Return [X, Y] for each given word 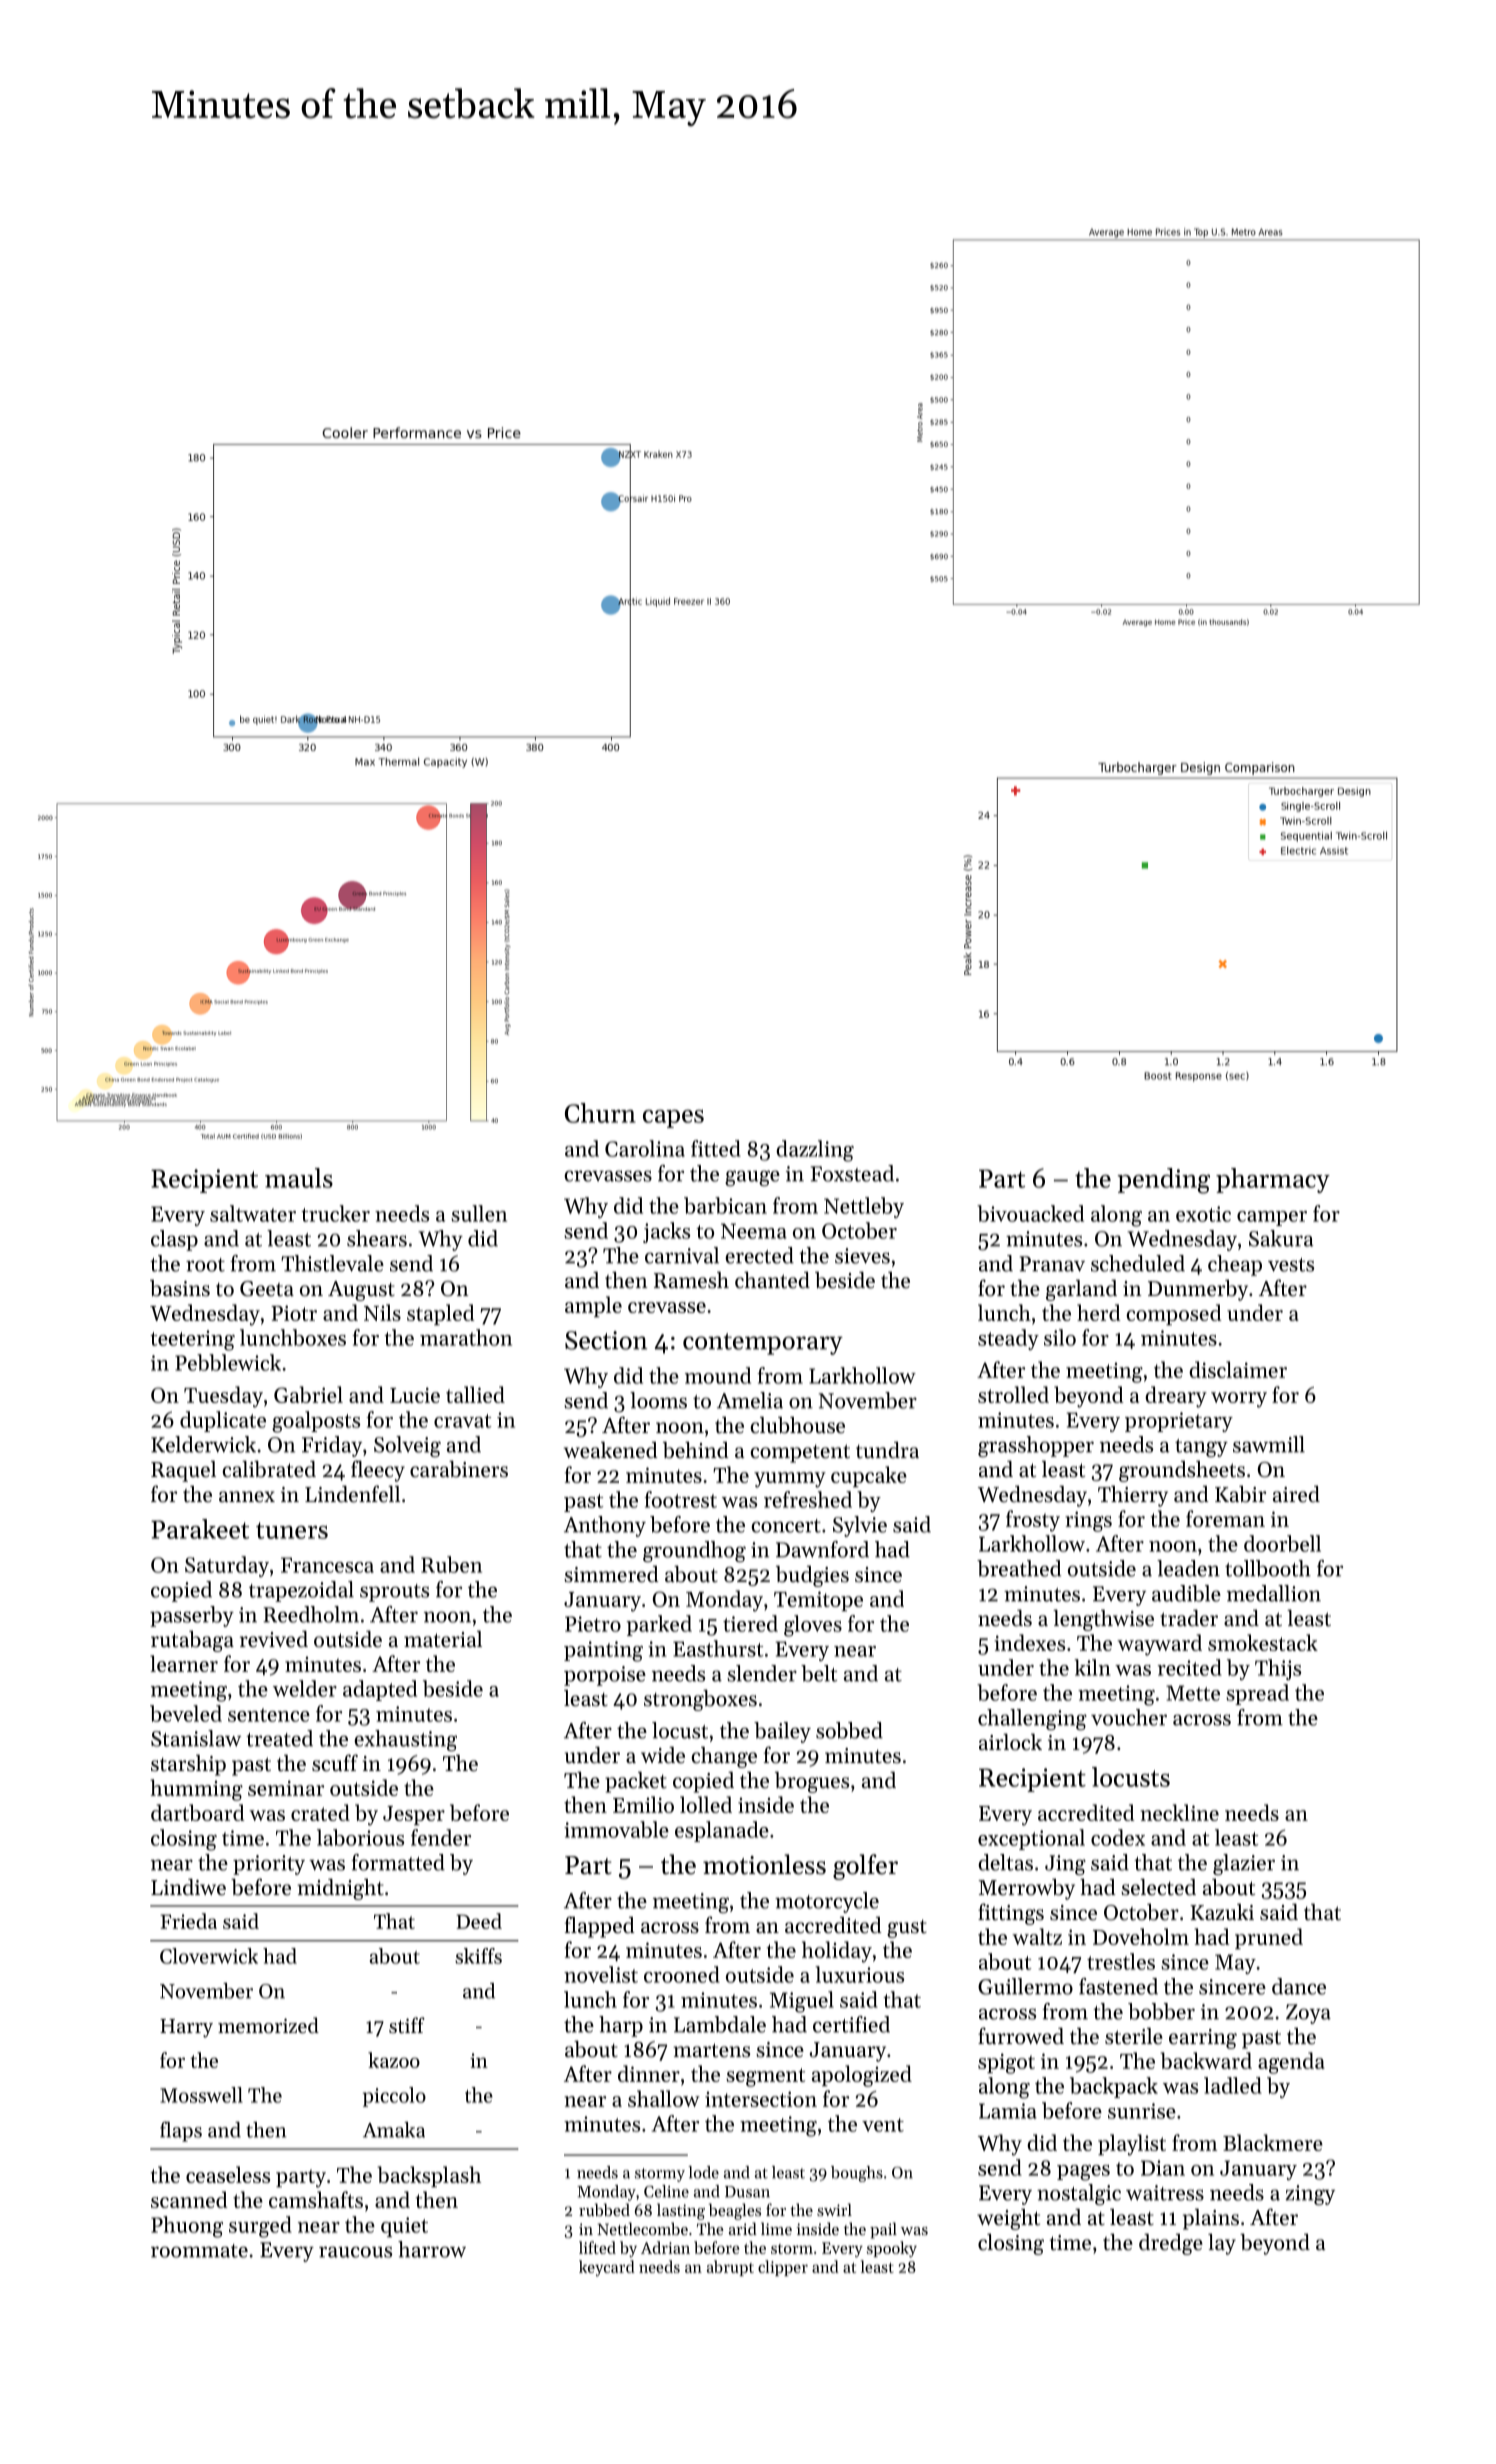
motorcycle [827, 1902]
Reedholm [311, 1614]
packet [636, 1782]
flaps [181, 2131]
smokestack [1263, 1642]
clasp [174, 1240]
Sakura [1281, 1238]
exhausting [405, 1740]
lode [703, 2172]
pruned [1269, 1938]
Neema [754, 1231]
